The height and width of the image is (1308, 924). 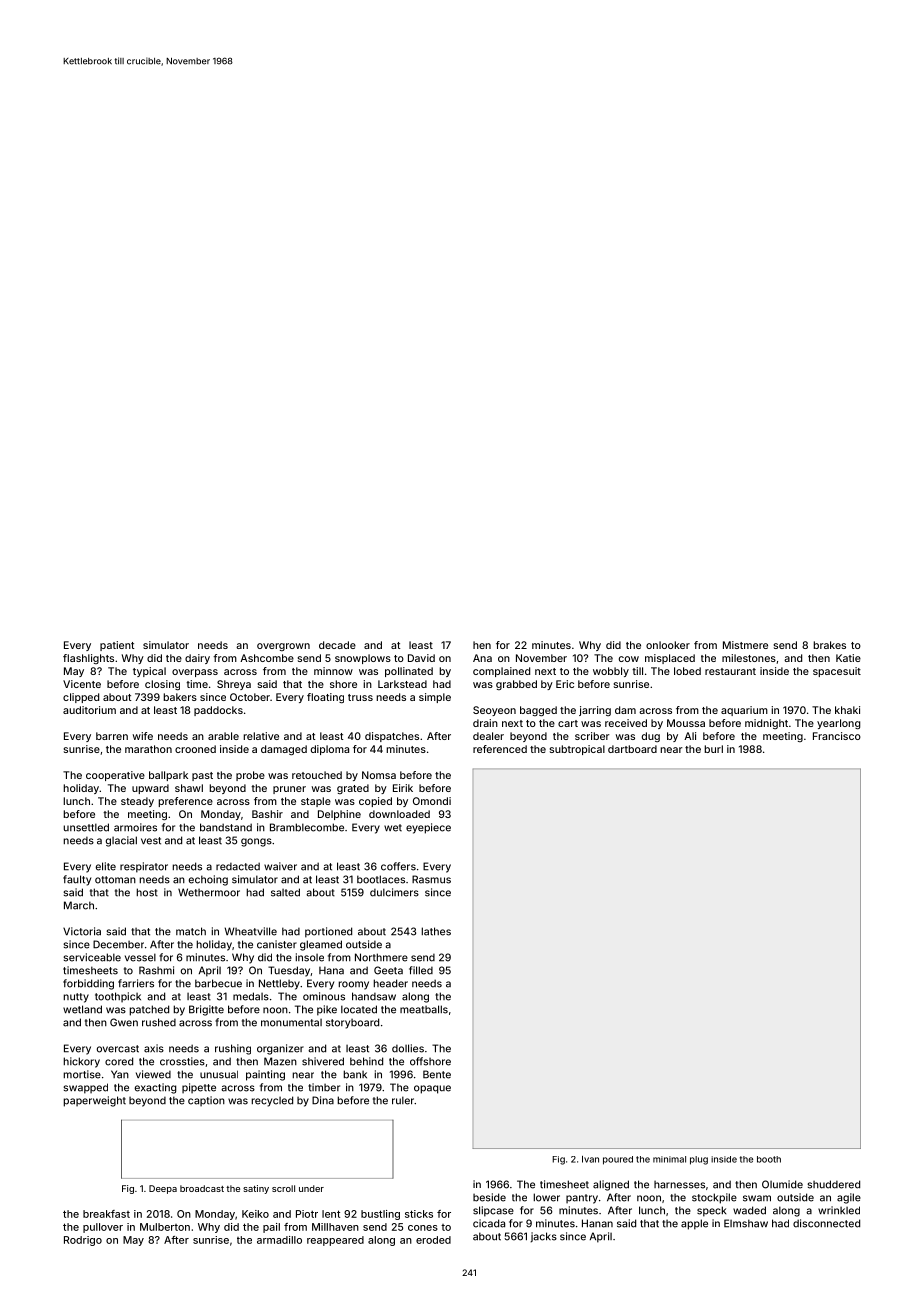 What do you see at coordinates (337, 645) in the image?
I see `decade` at bounding box center [337, 645].
